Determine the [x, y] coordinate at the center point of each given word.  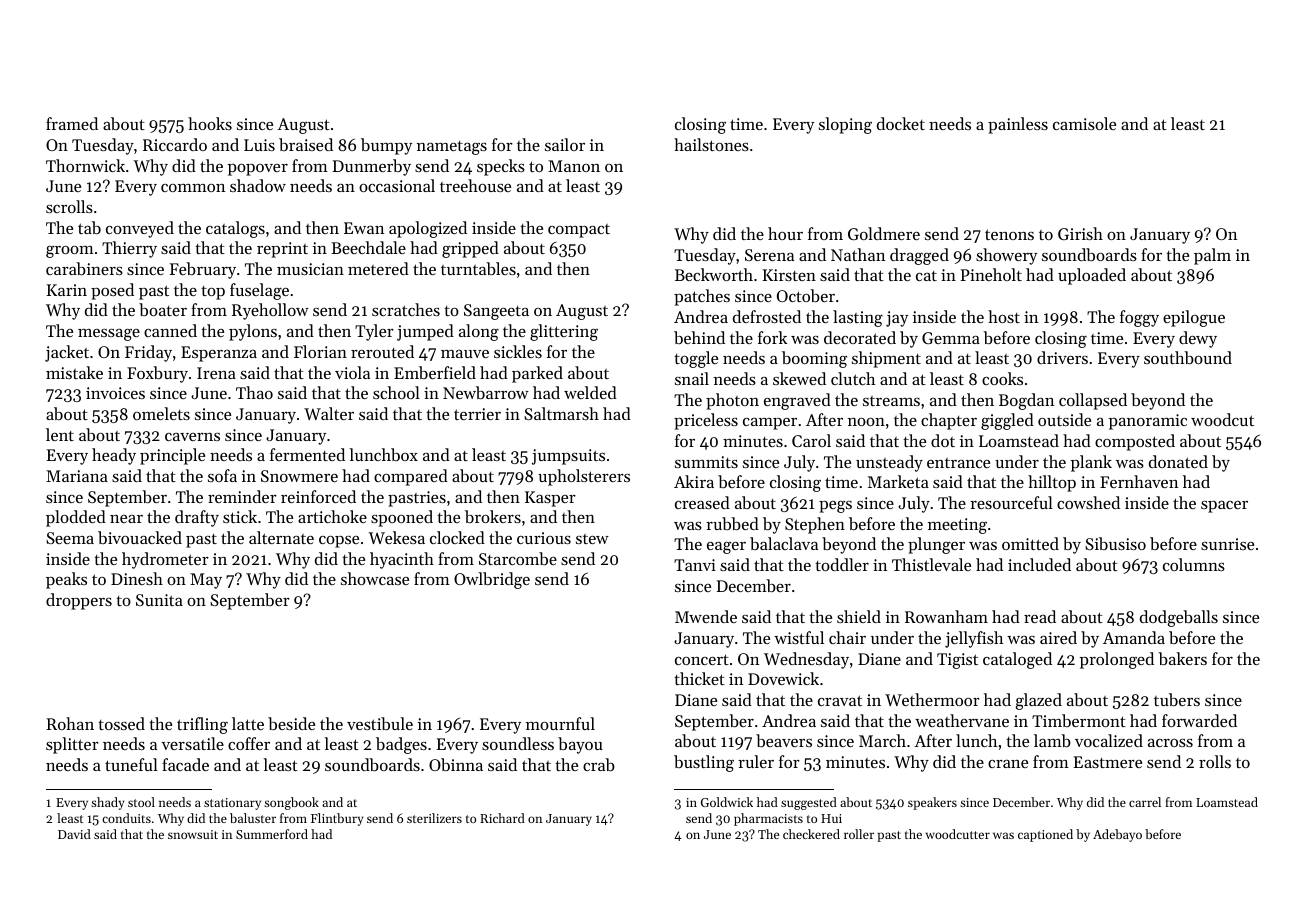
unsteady [889, 463]
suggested [809, 803]
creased [702, 502]
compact [579, 231]
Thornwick [85, 165]
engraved [797, 401]
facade [185, 764]
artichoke [332, 516]
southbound [1188, 357]
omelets [161, 413]
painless [1018, 125]
